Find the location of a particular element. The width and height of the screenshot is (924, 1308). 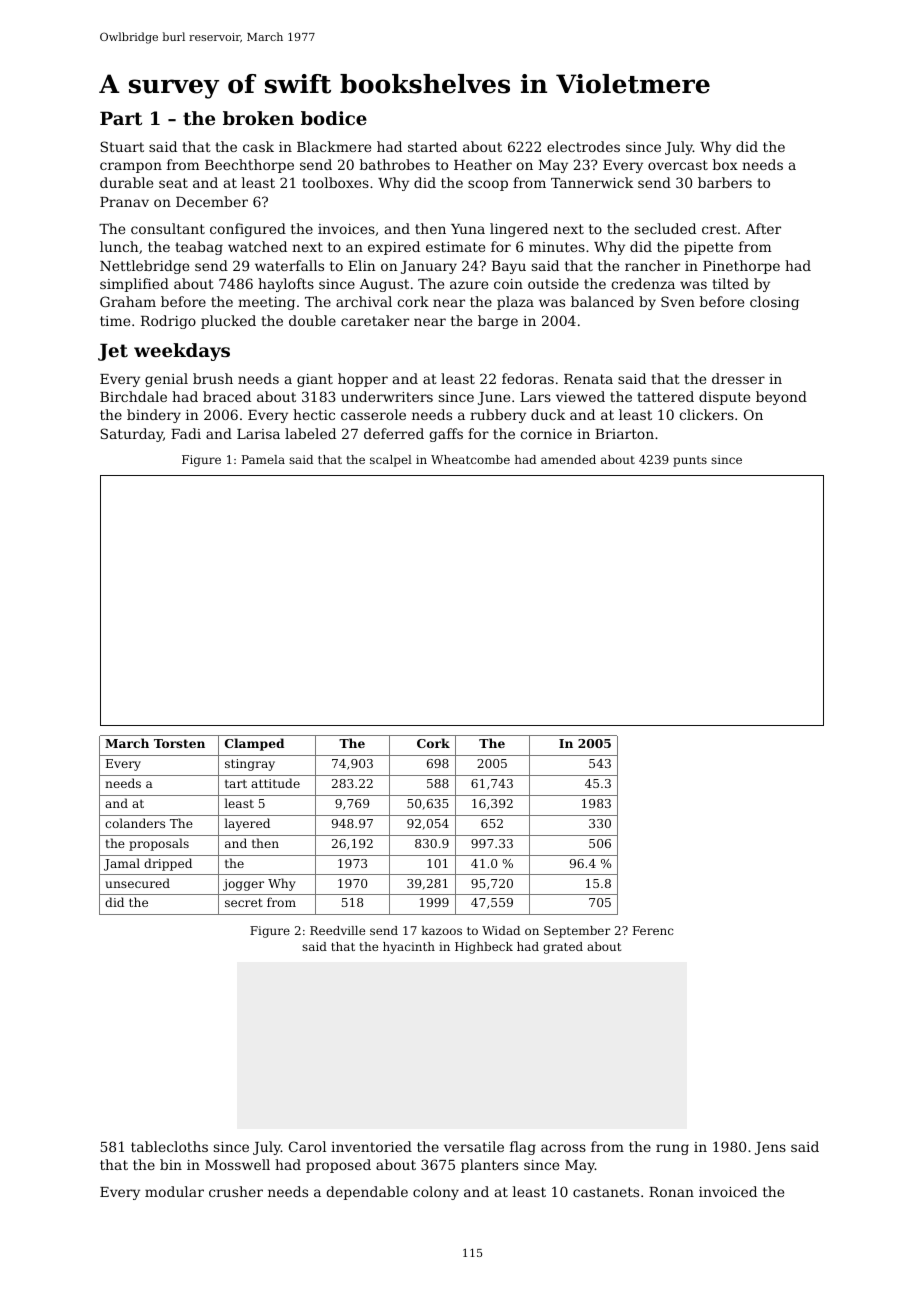

electrodes is located at coordinates (583, 146).
